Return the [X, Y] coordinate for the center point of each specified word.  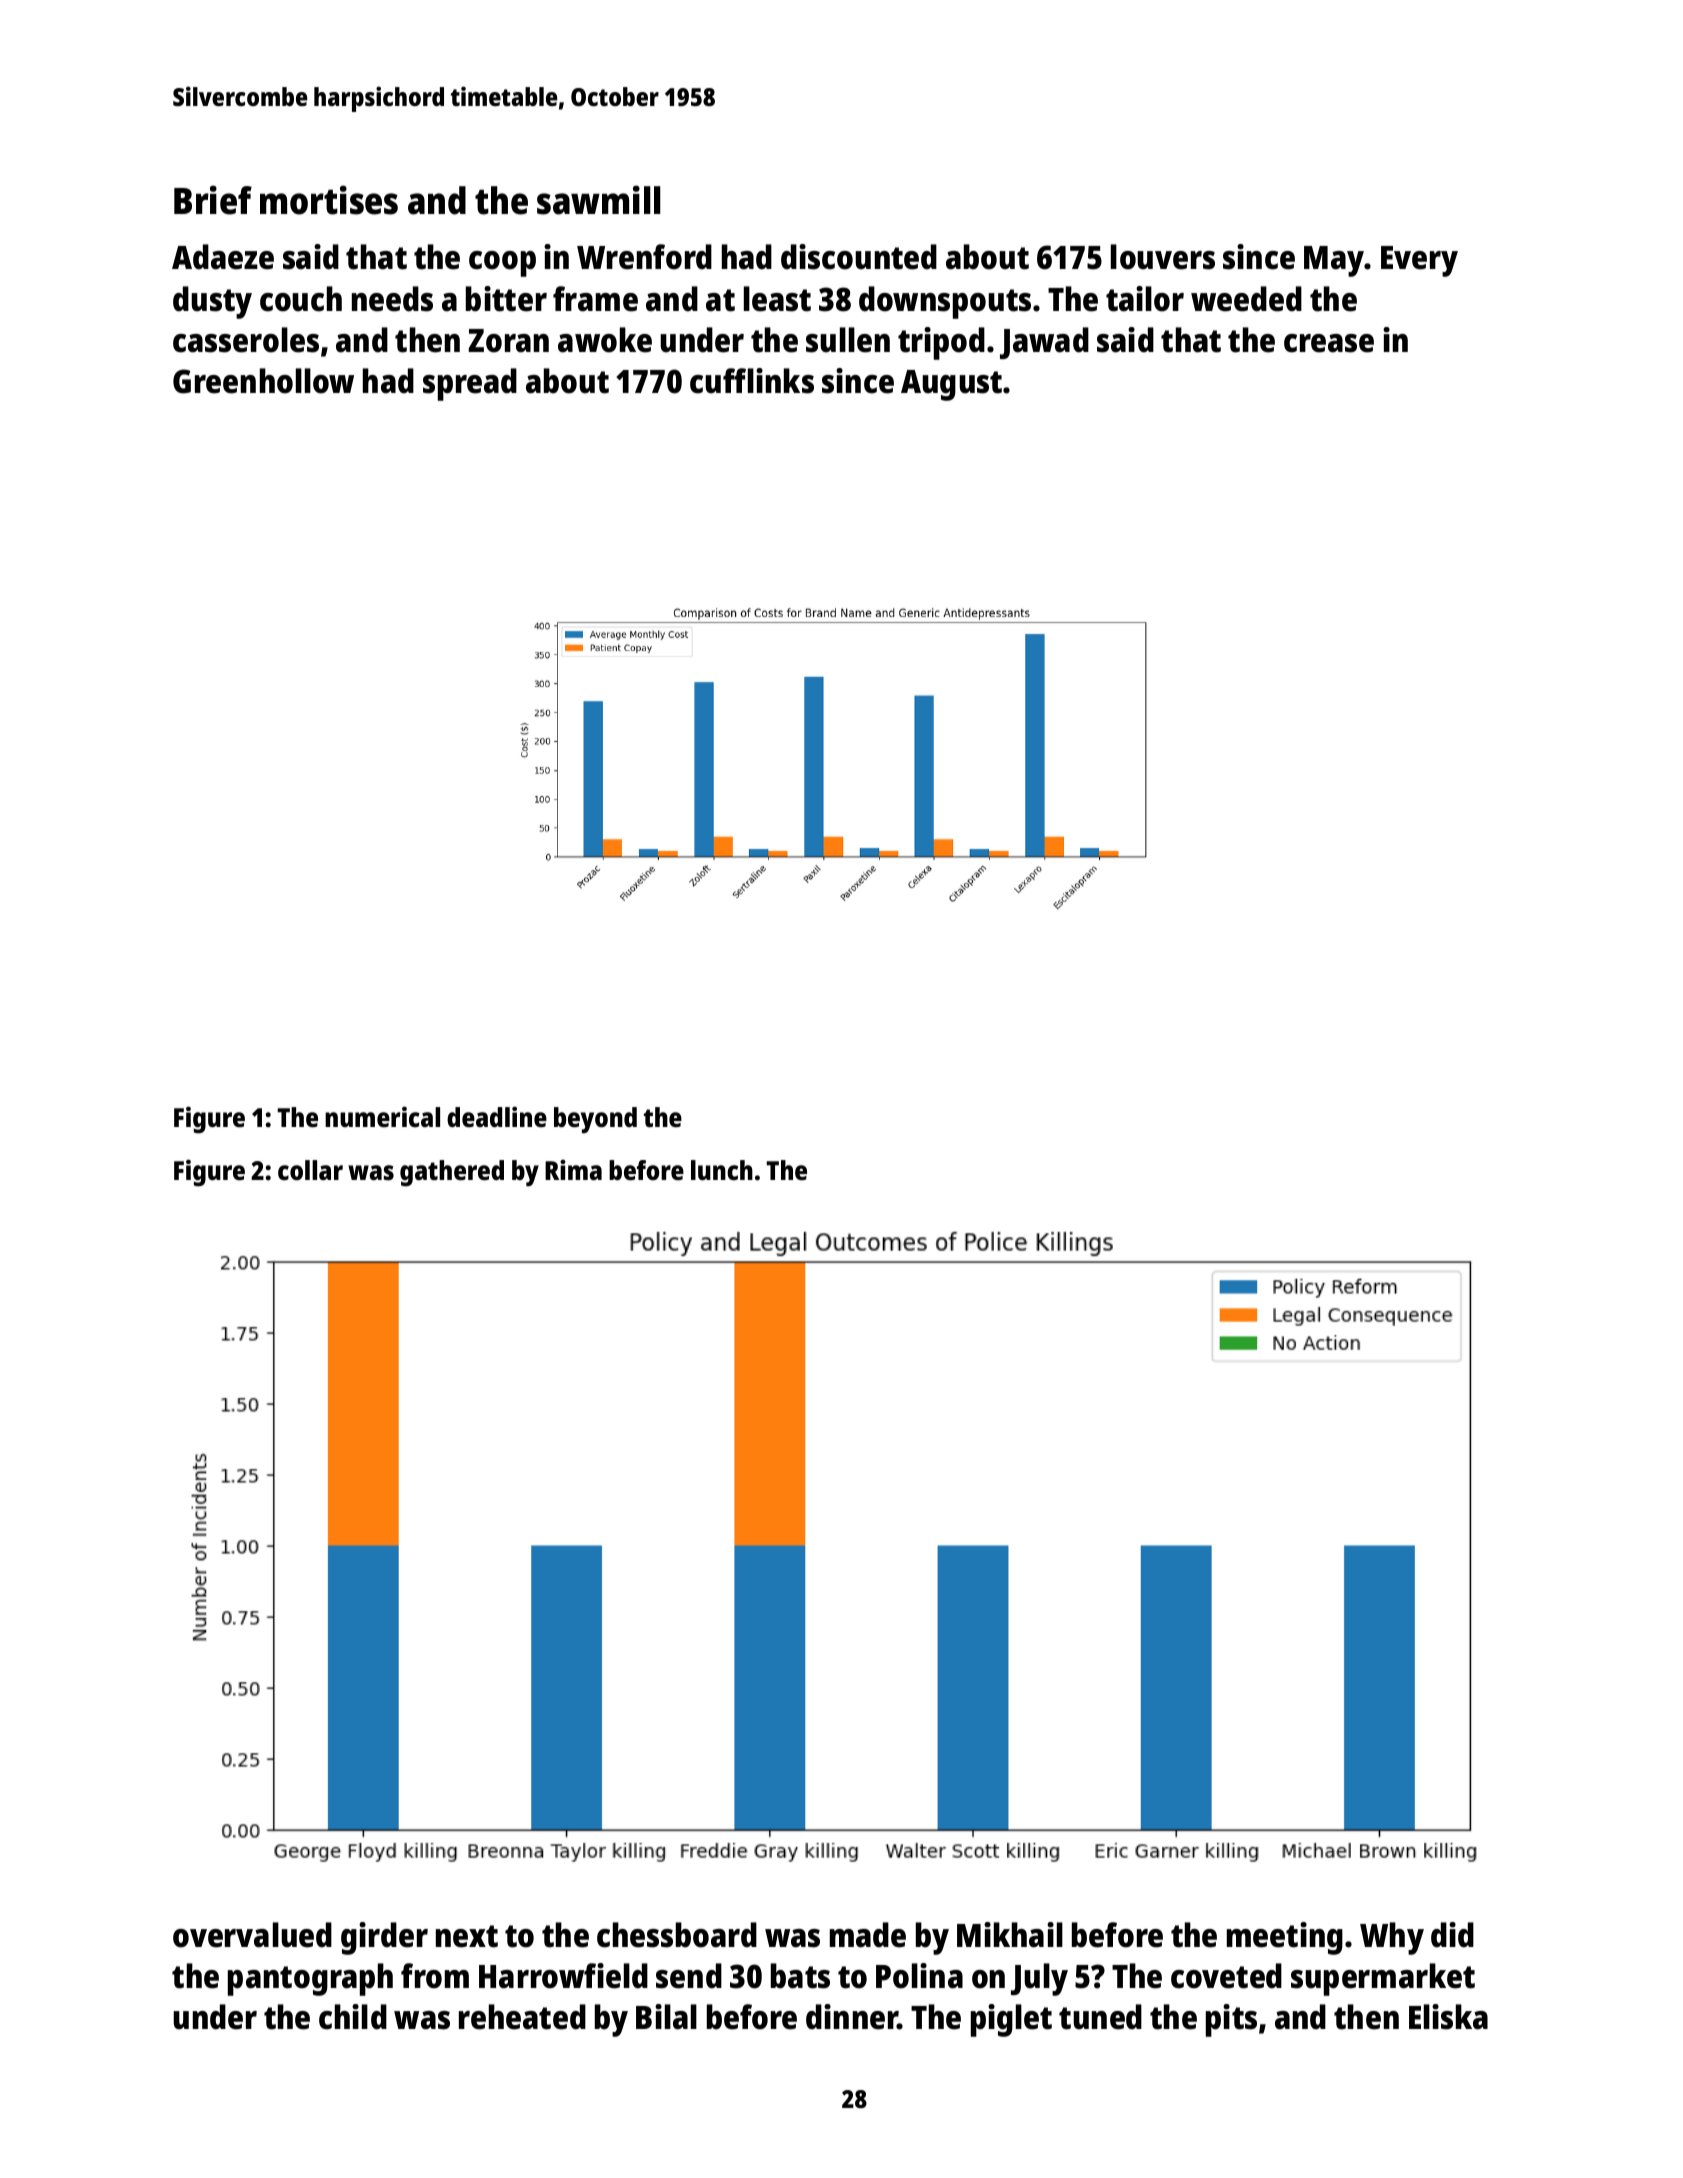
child [353, 2017]
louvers [1163, 257]
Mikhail [1010, 1935]
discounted [859, 257]
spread [470, 384]
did [1452, 1935]
